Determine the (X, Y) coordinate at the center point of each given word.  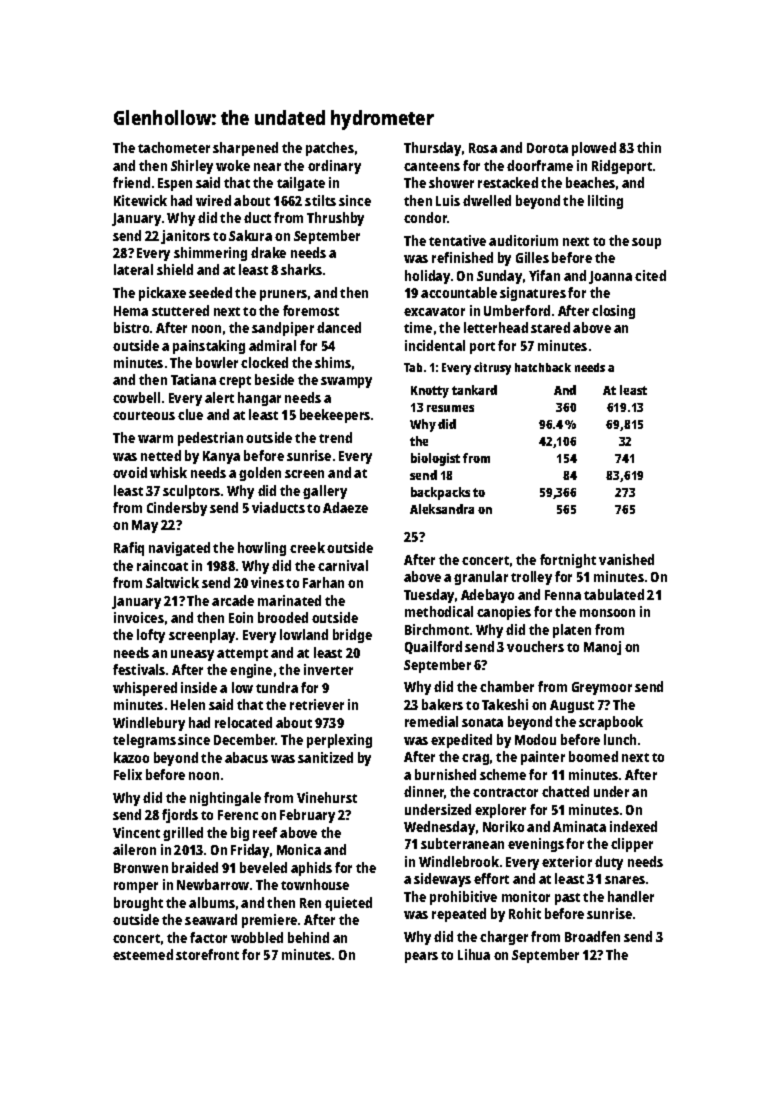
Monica (299, 849)
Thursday (432, 149)
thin (649, 147)
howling (262, 549)
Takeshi (505, 704)
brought (138, 904)
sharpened (245, 149)
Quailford (433, 647)
